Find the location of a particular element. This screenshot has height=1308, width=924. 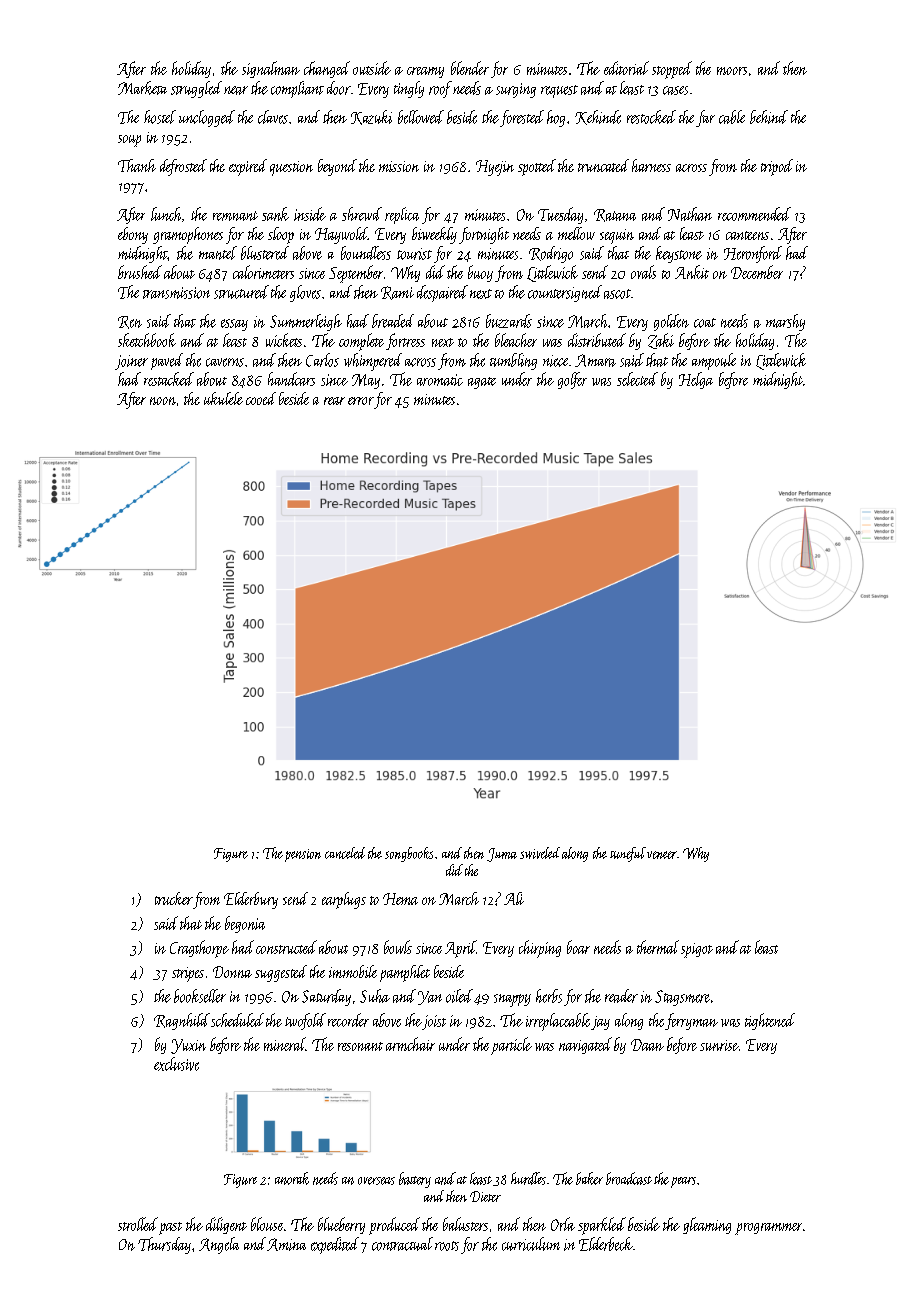

fortress is located at coordinates (405, 341).
